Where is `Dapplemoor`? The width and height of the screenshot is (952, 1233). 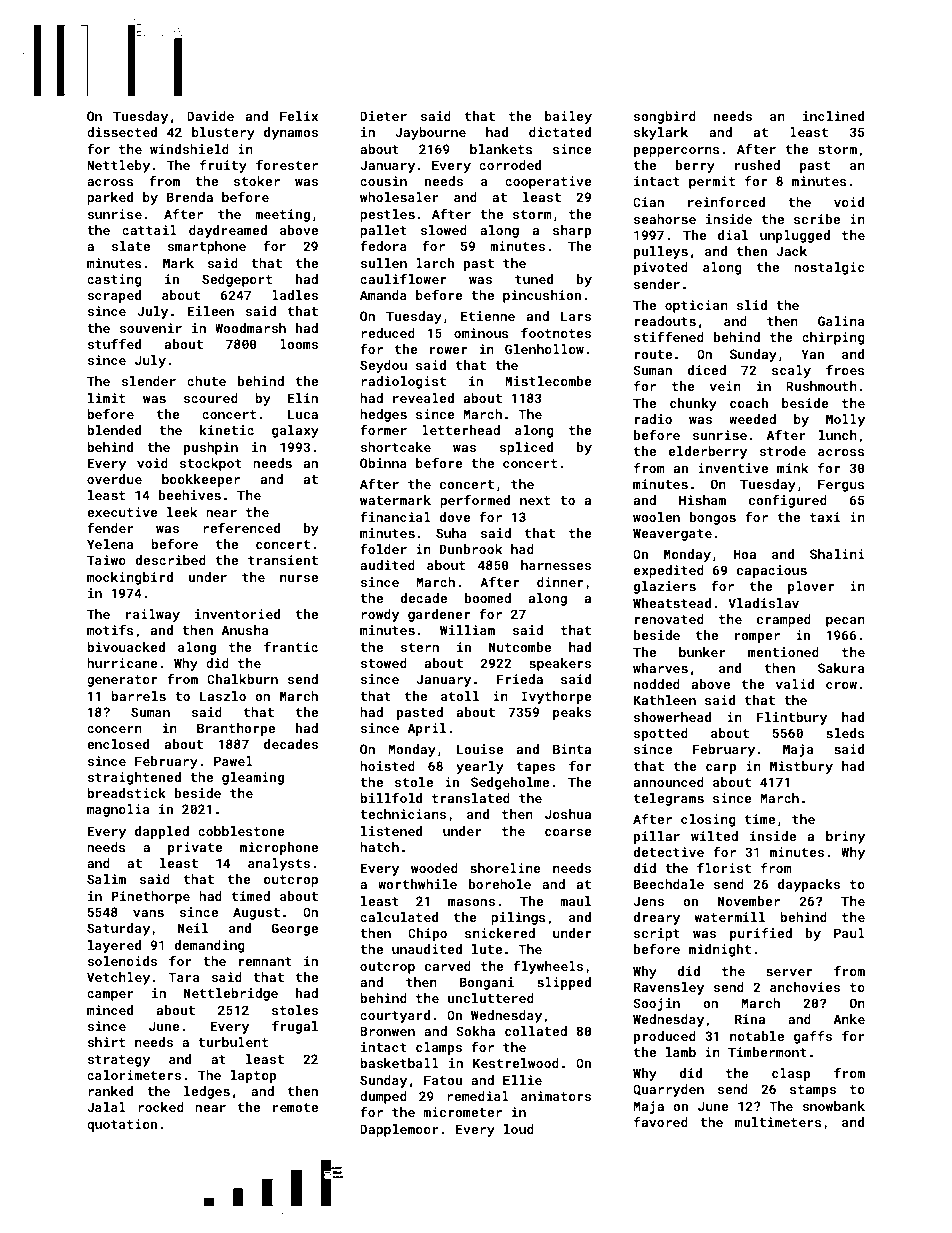
Dapplemoor is located at coordinates (399, 1130).
